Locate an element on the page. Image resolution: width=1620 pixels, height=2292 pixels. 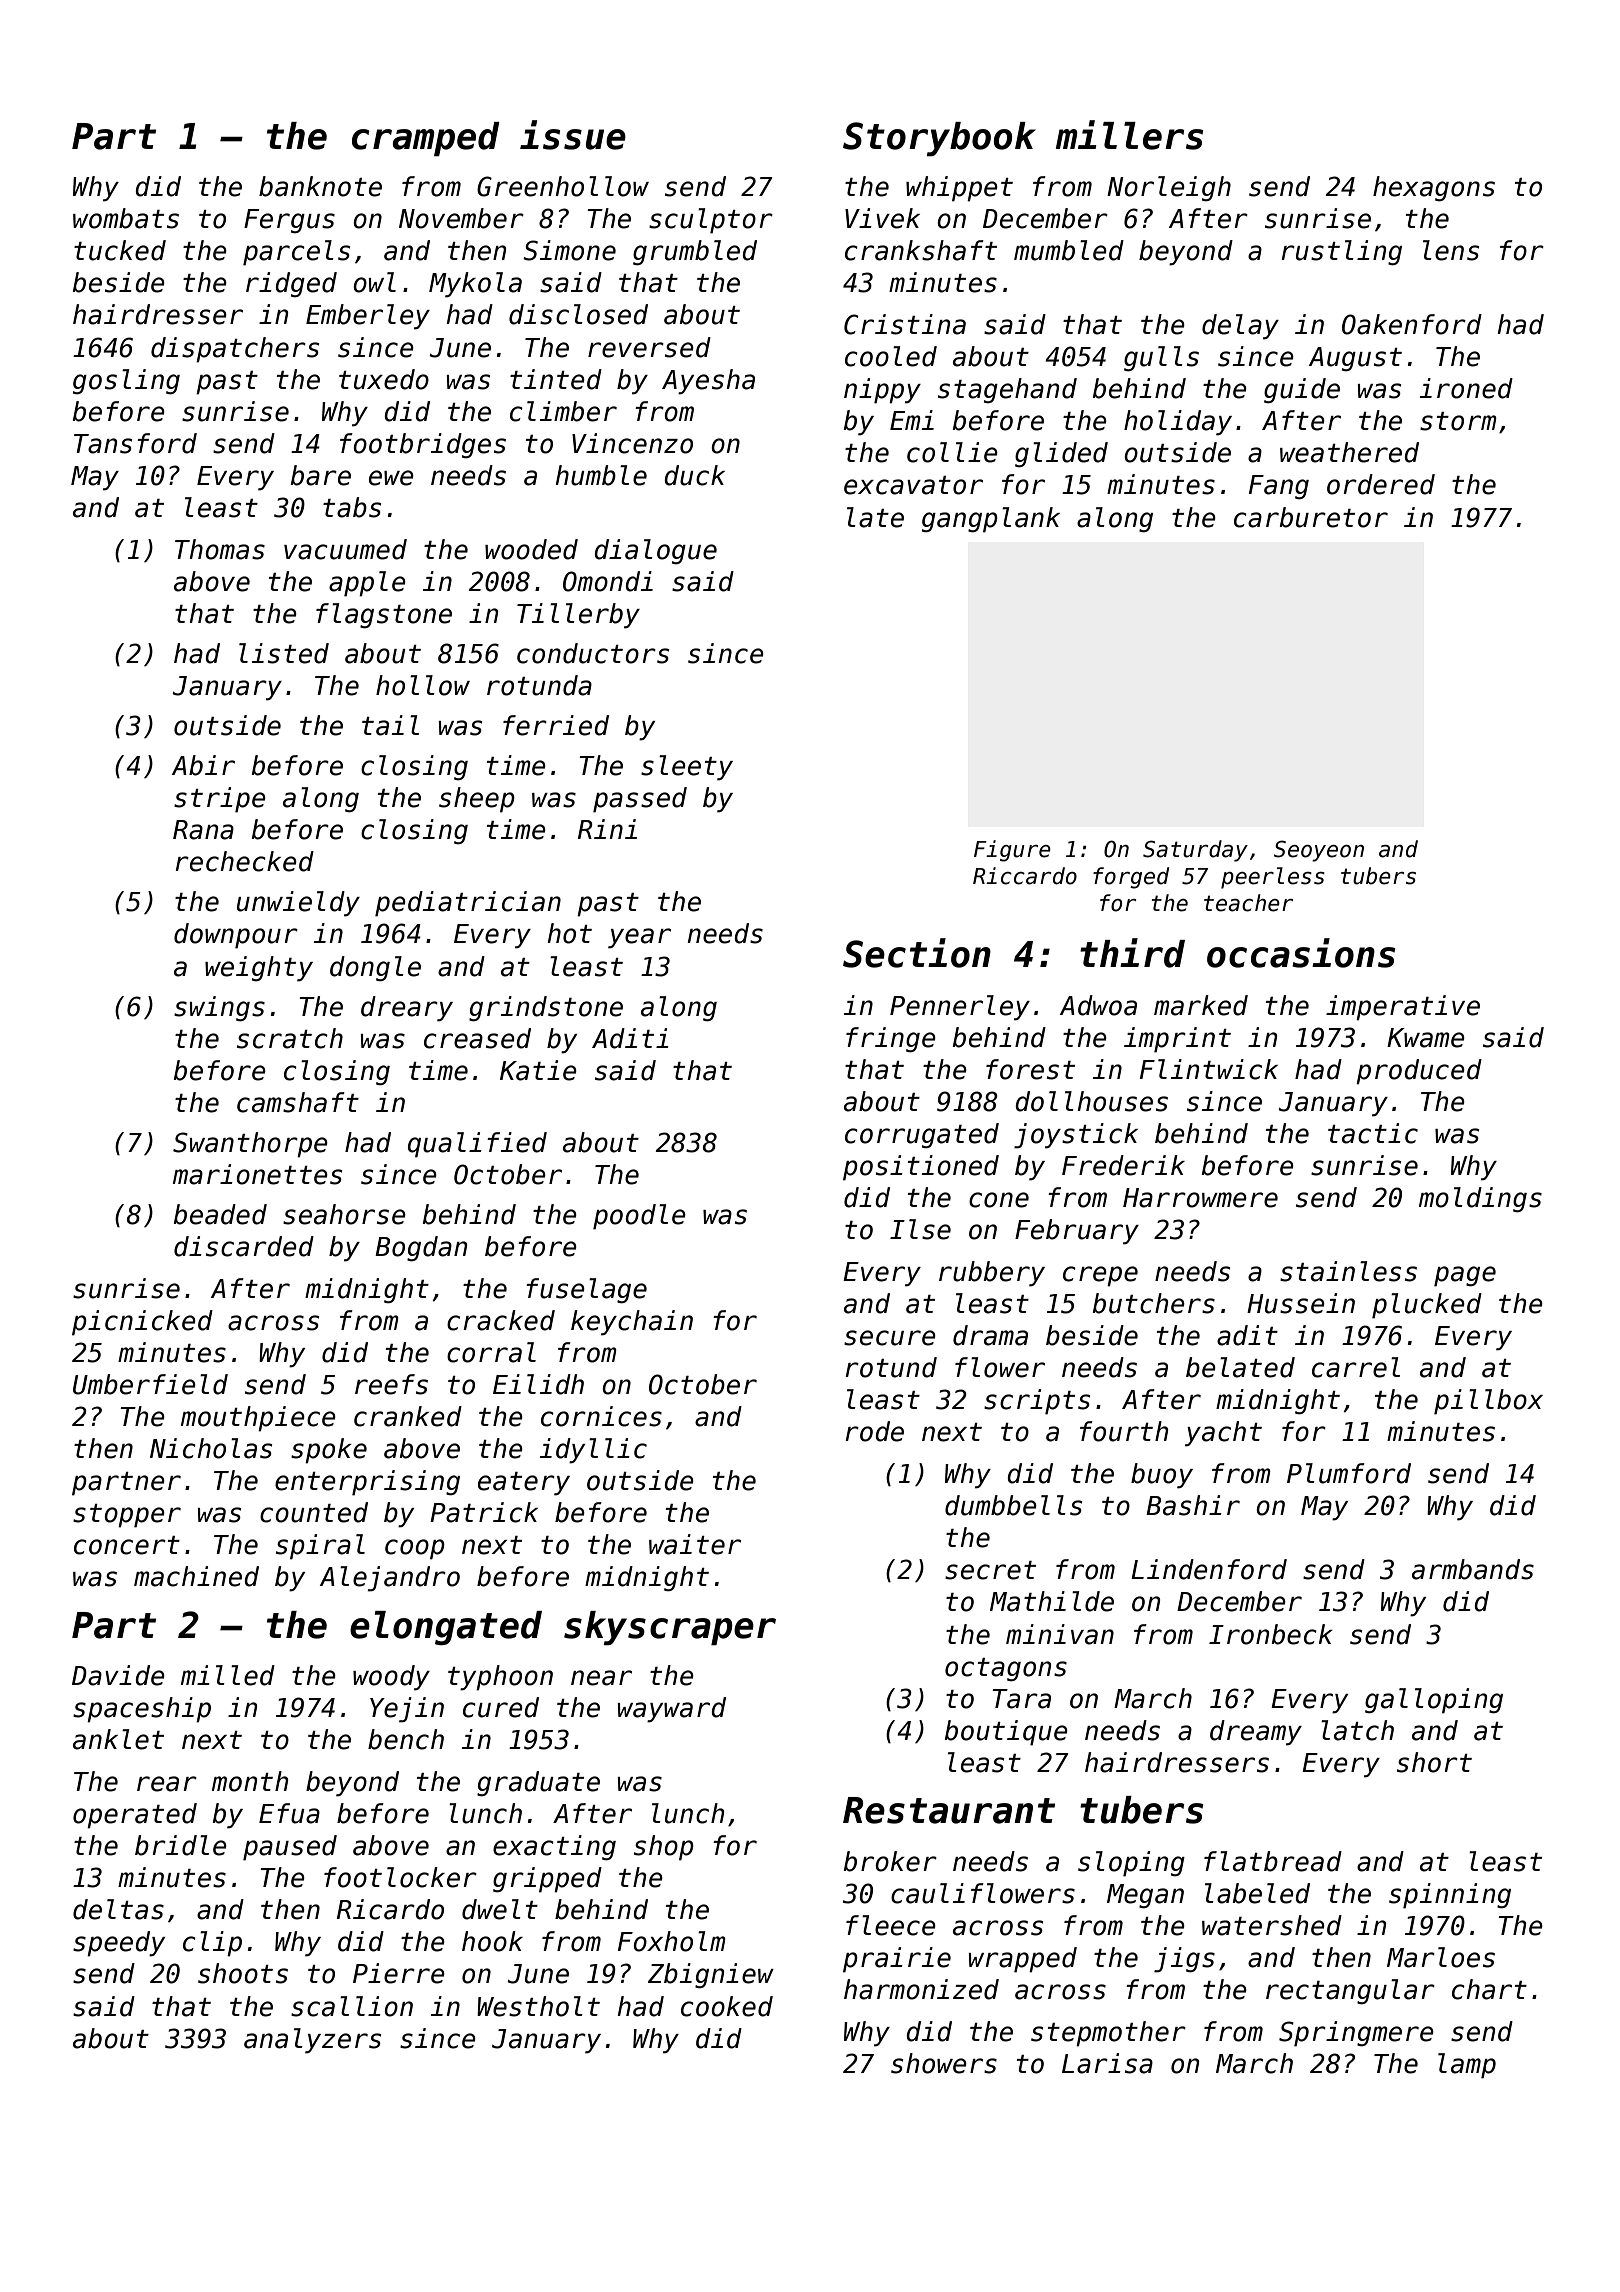
banknote is located at coordinates (320, 186).
